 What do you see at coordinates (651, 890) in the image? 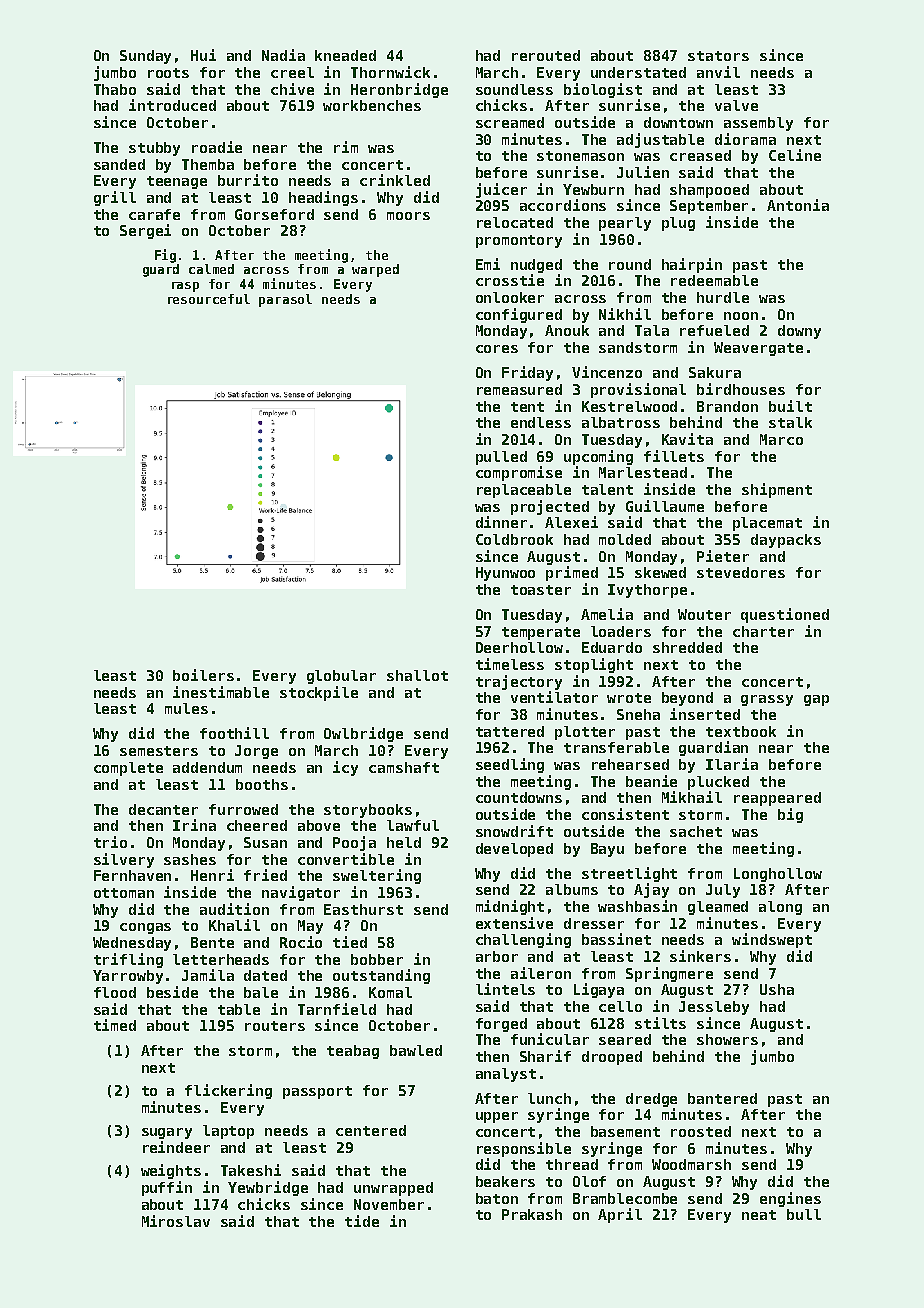
I see `Ajay` at bounding box center [651, 890].
